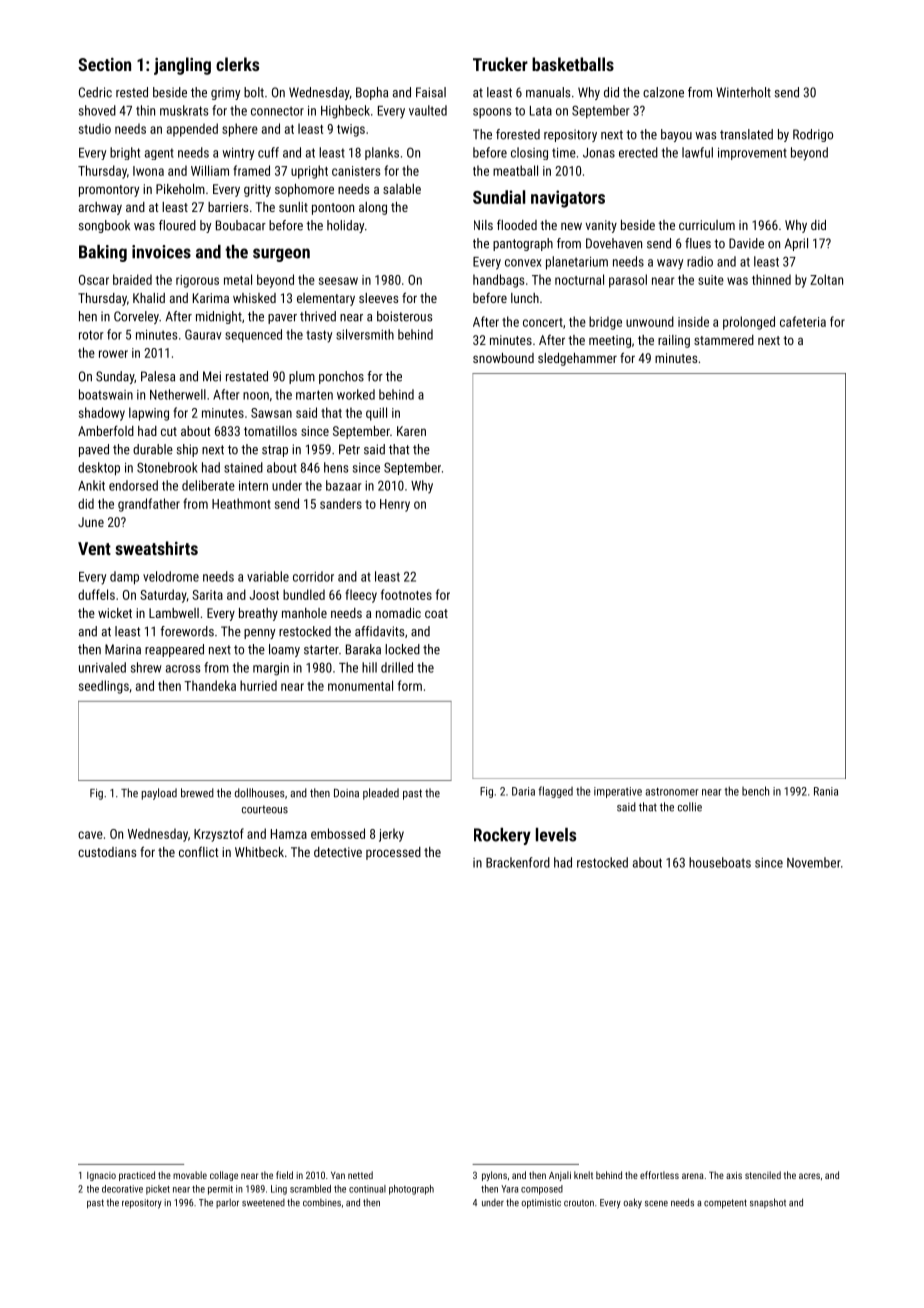 The width and height of the page is (924, 1308). What do you see at coordinates (803, 321) in the page?
I see `cafeteria` at bounding box center [803, 321].
